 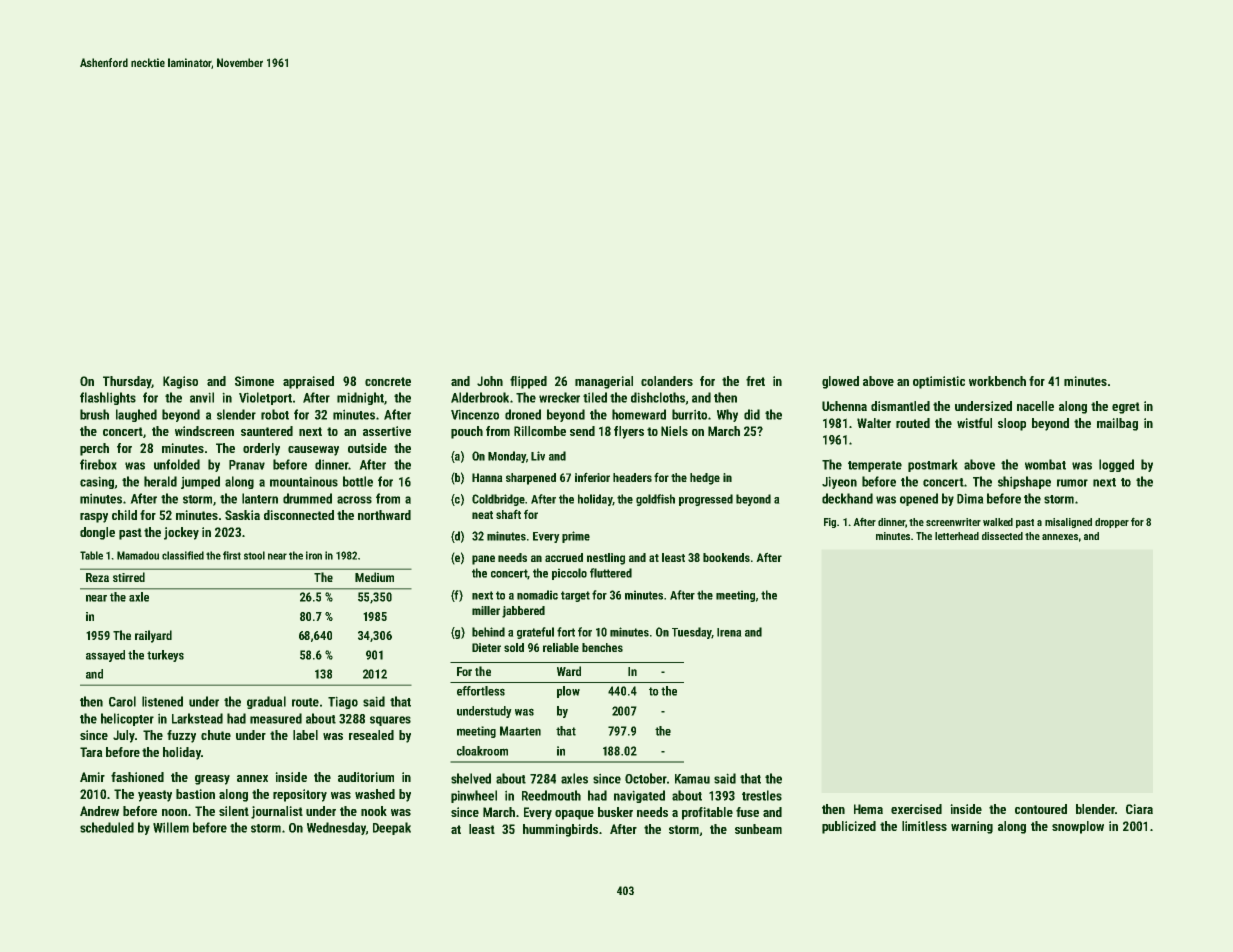 I want to click on fluttered, so click(x=611, y=573).
